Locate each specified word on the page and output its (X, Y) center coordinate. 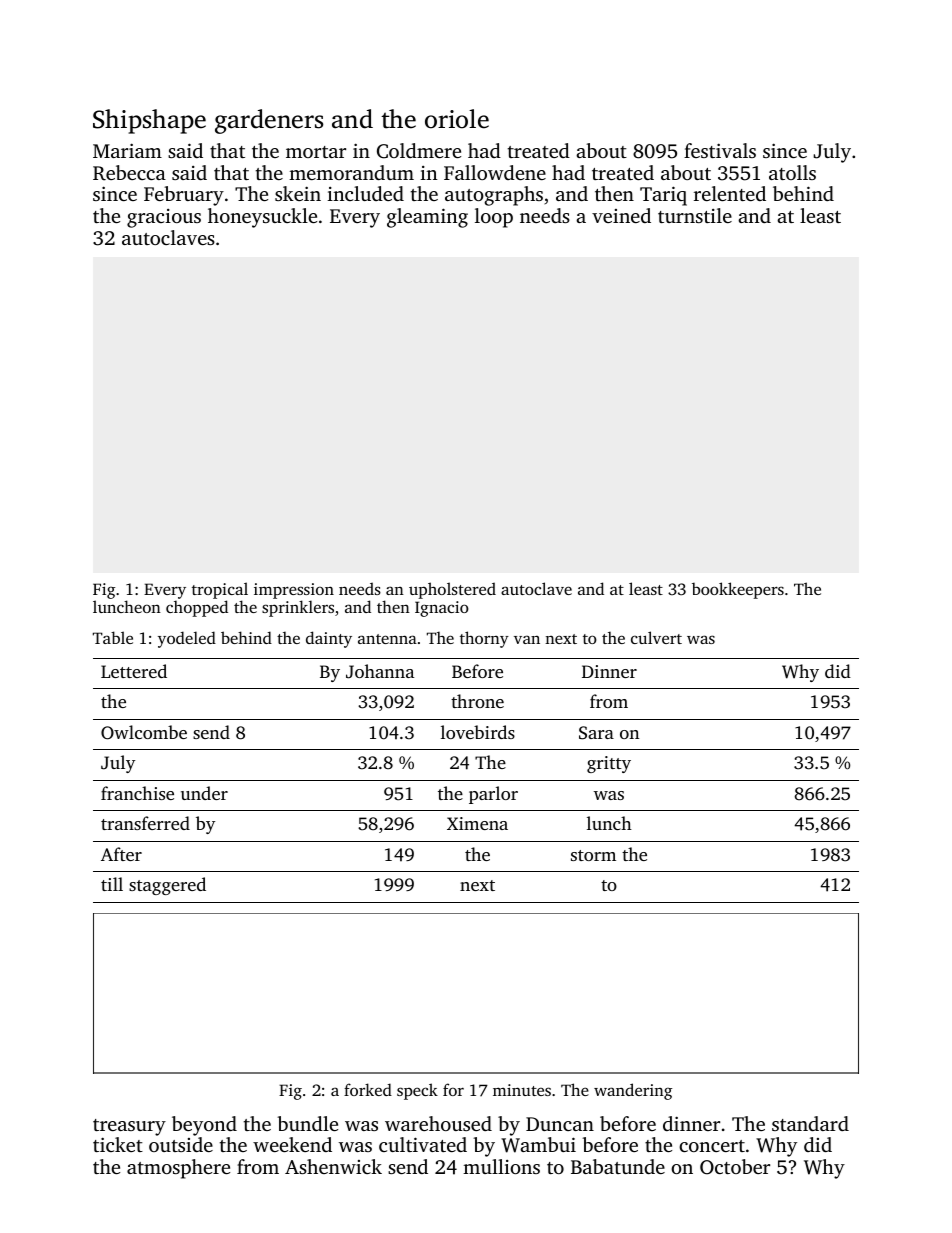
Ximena (477, 823)
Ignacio (442, 609)
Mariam (127, 150)
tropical (220, 590)
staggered (167, 886)
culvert (656, 637)
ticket (118, 1144)
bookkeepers (738, 590)
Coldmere (419, 151)
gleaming (427, 218)
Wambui (538, 1145)
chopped (197, 608)
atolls (792, 172)
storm (593, 855)
